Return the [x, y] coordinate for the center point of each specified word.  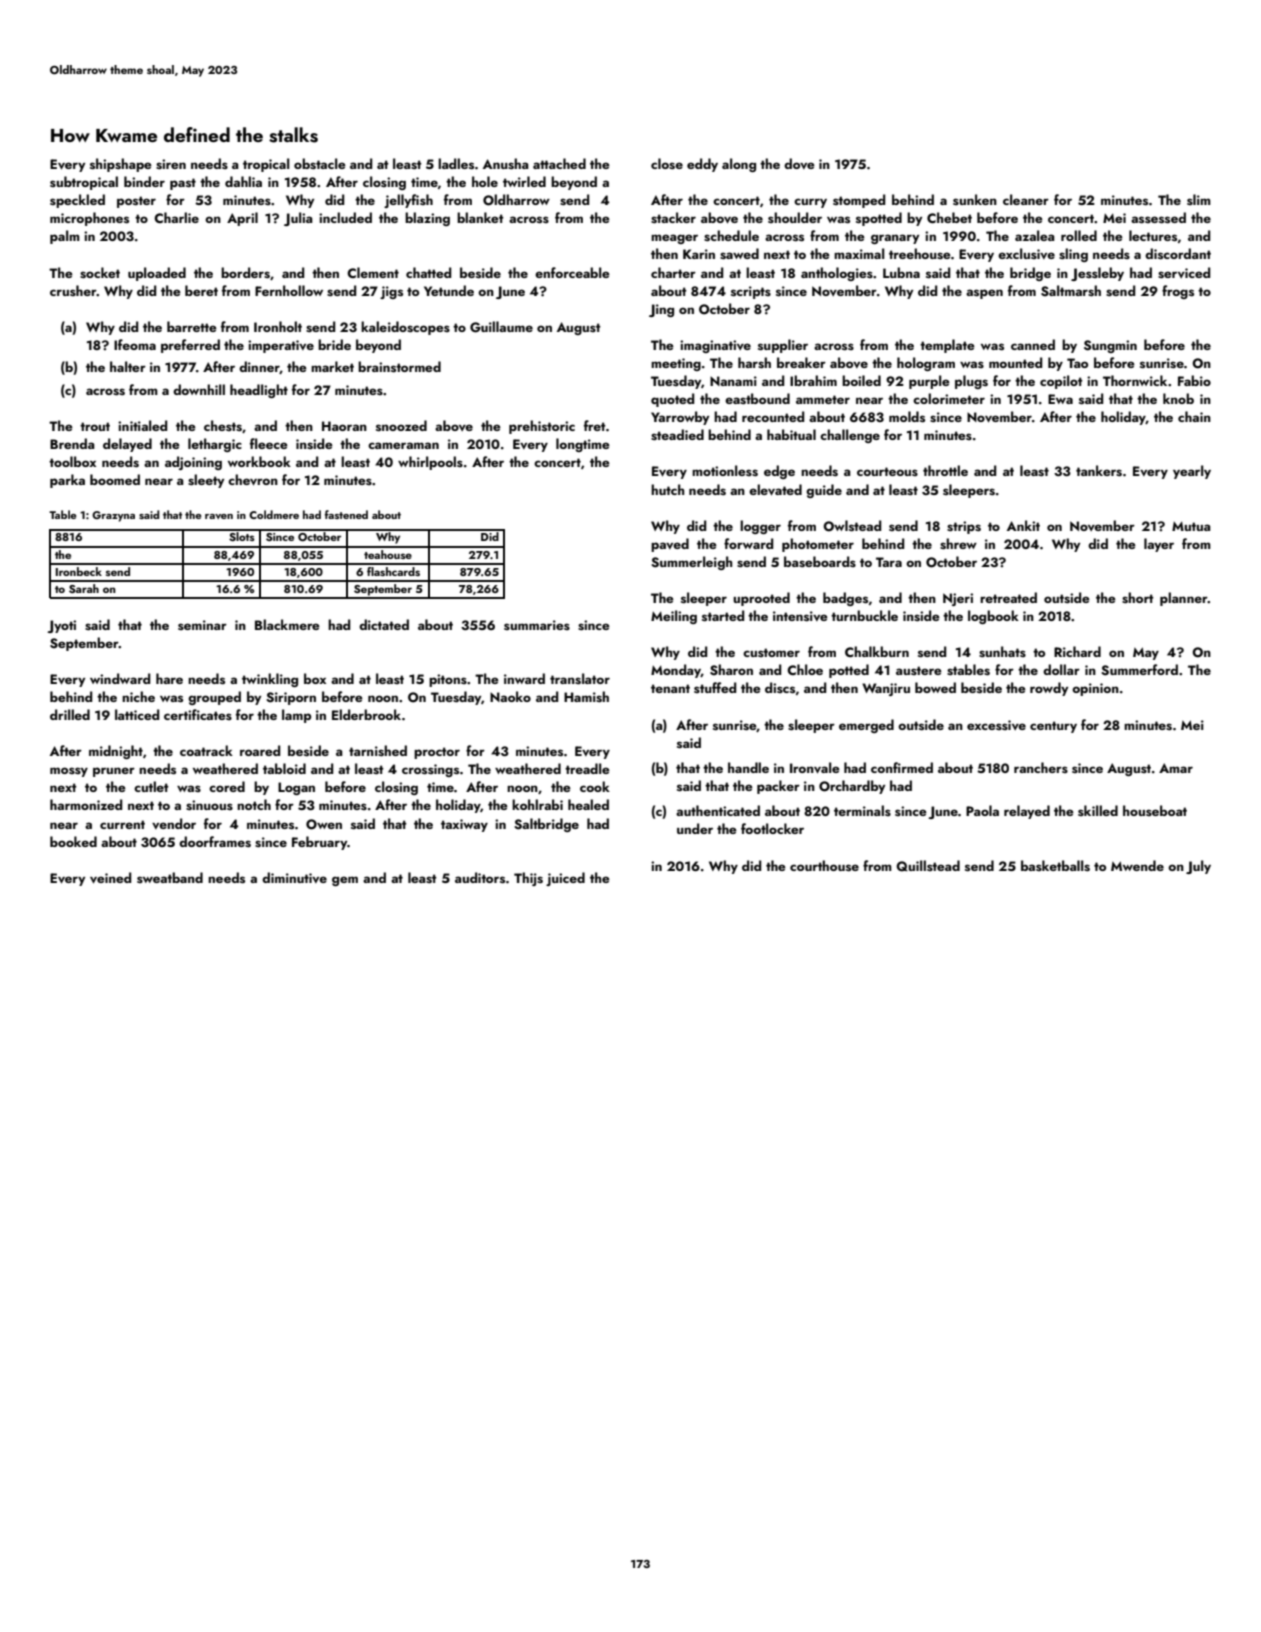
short [1138, 597]
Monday [676, 671]
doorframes [215, 841]
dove [799, 163]
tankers [1099, 470]
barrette [192, 326]
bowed [935, 687]
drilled [70, 714]
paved [670, 545]
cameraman [403, 445]
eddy [702, 165]
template [947, 346]
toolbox [72, 461]
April [242, 219]
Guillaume [501, 327]
